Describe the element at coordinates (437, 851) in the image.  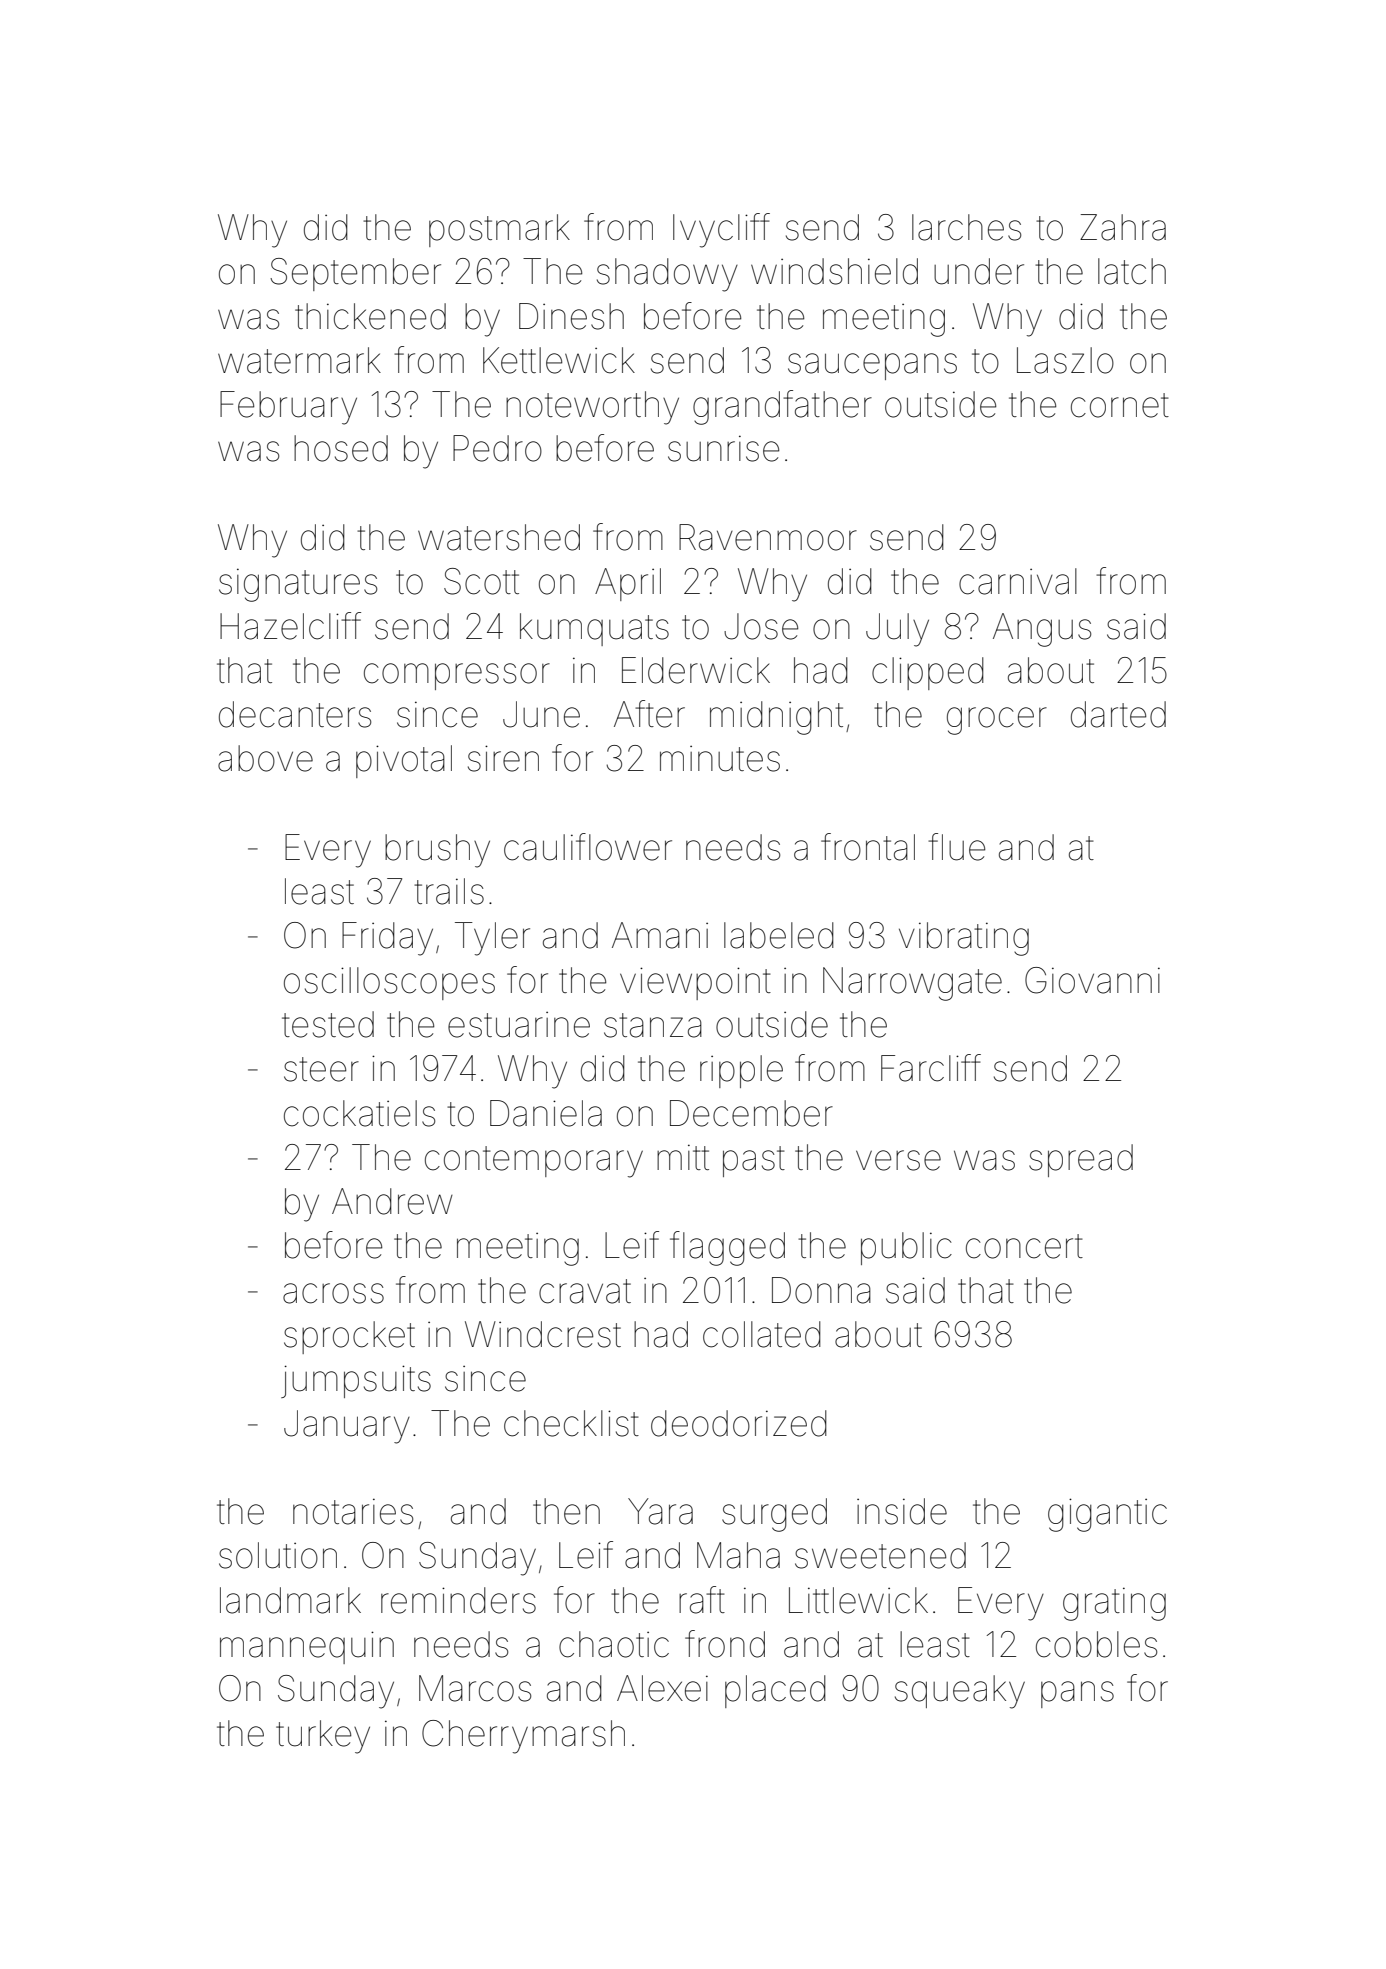
I see `brushy` at that location.
